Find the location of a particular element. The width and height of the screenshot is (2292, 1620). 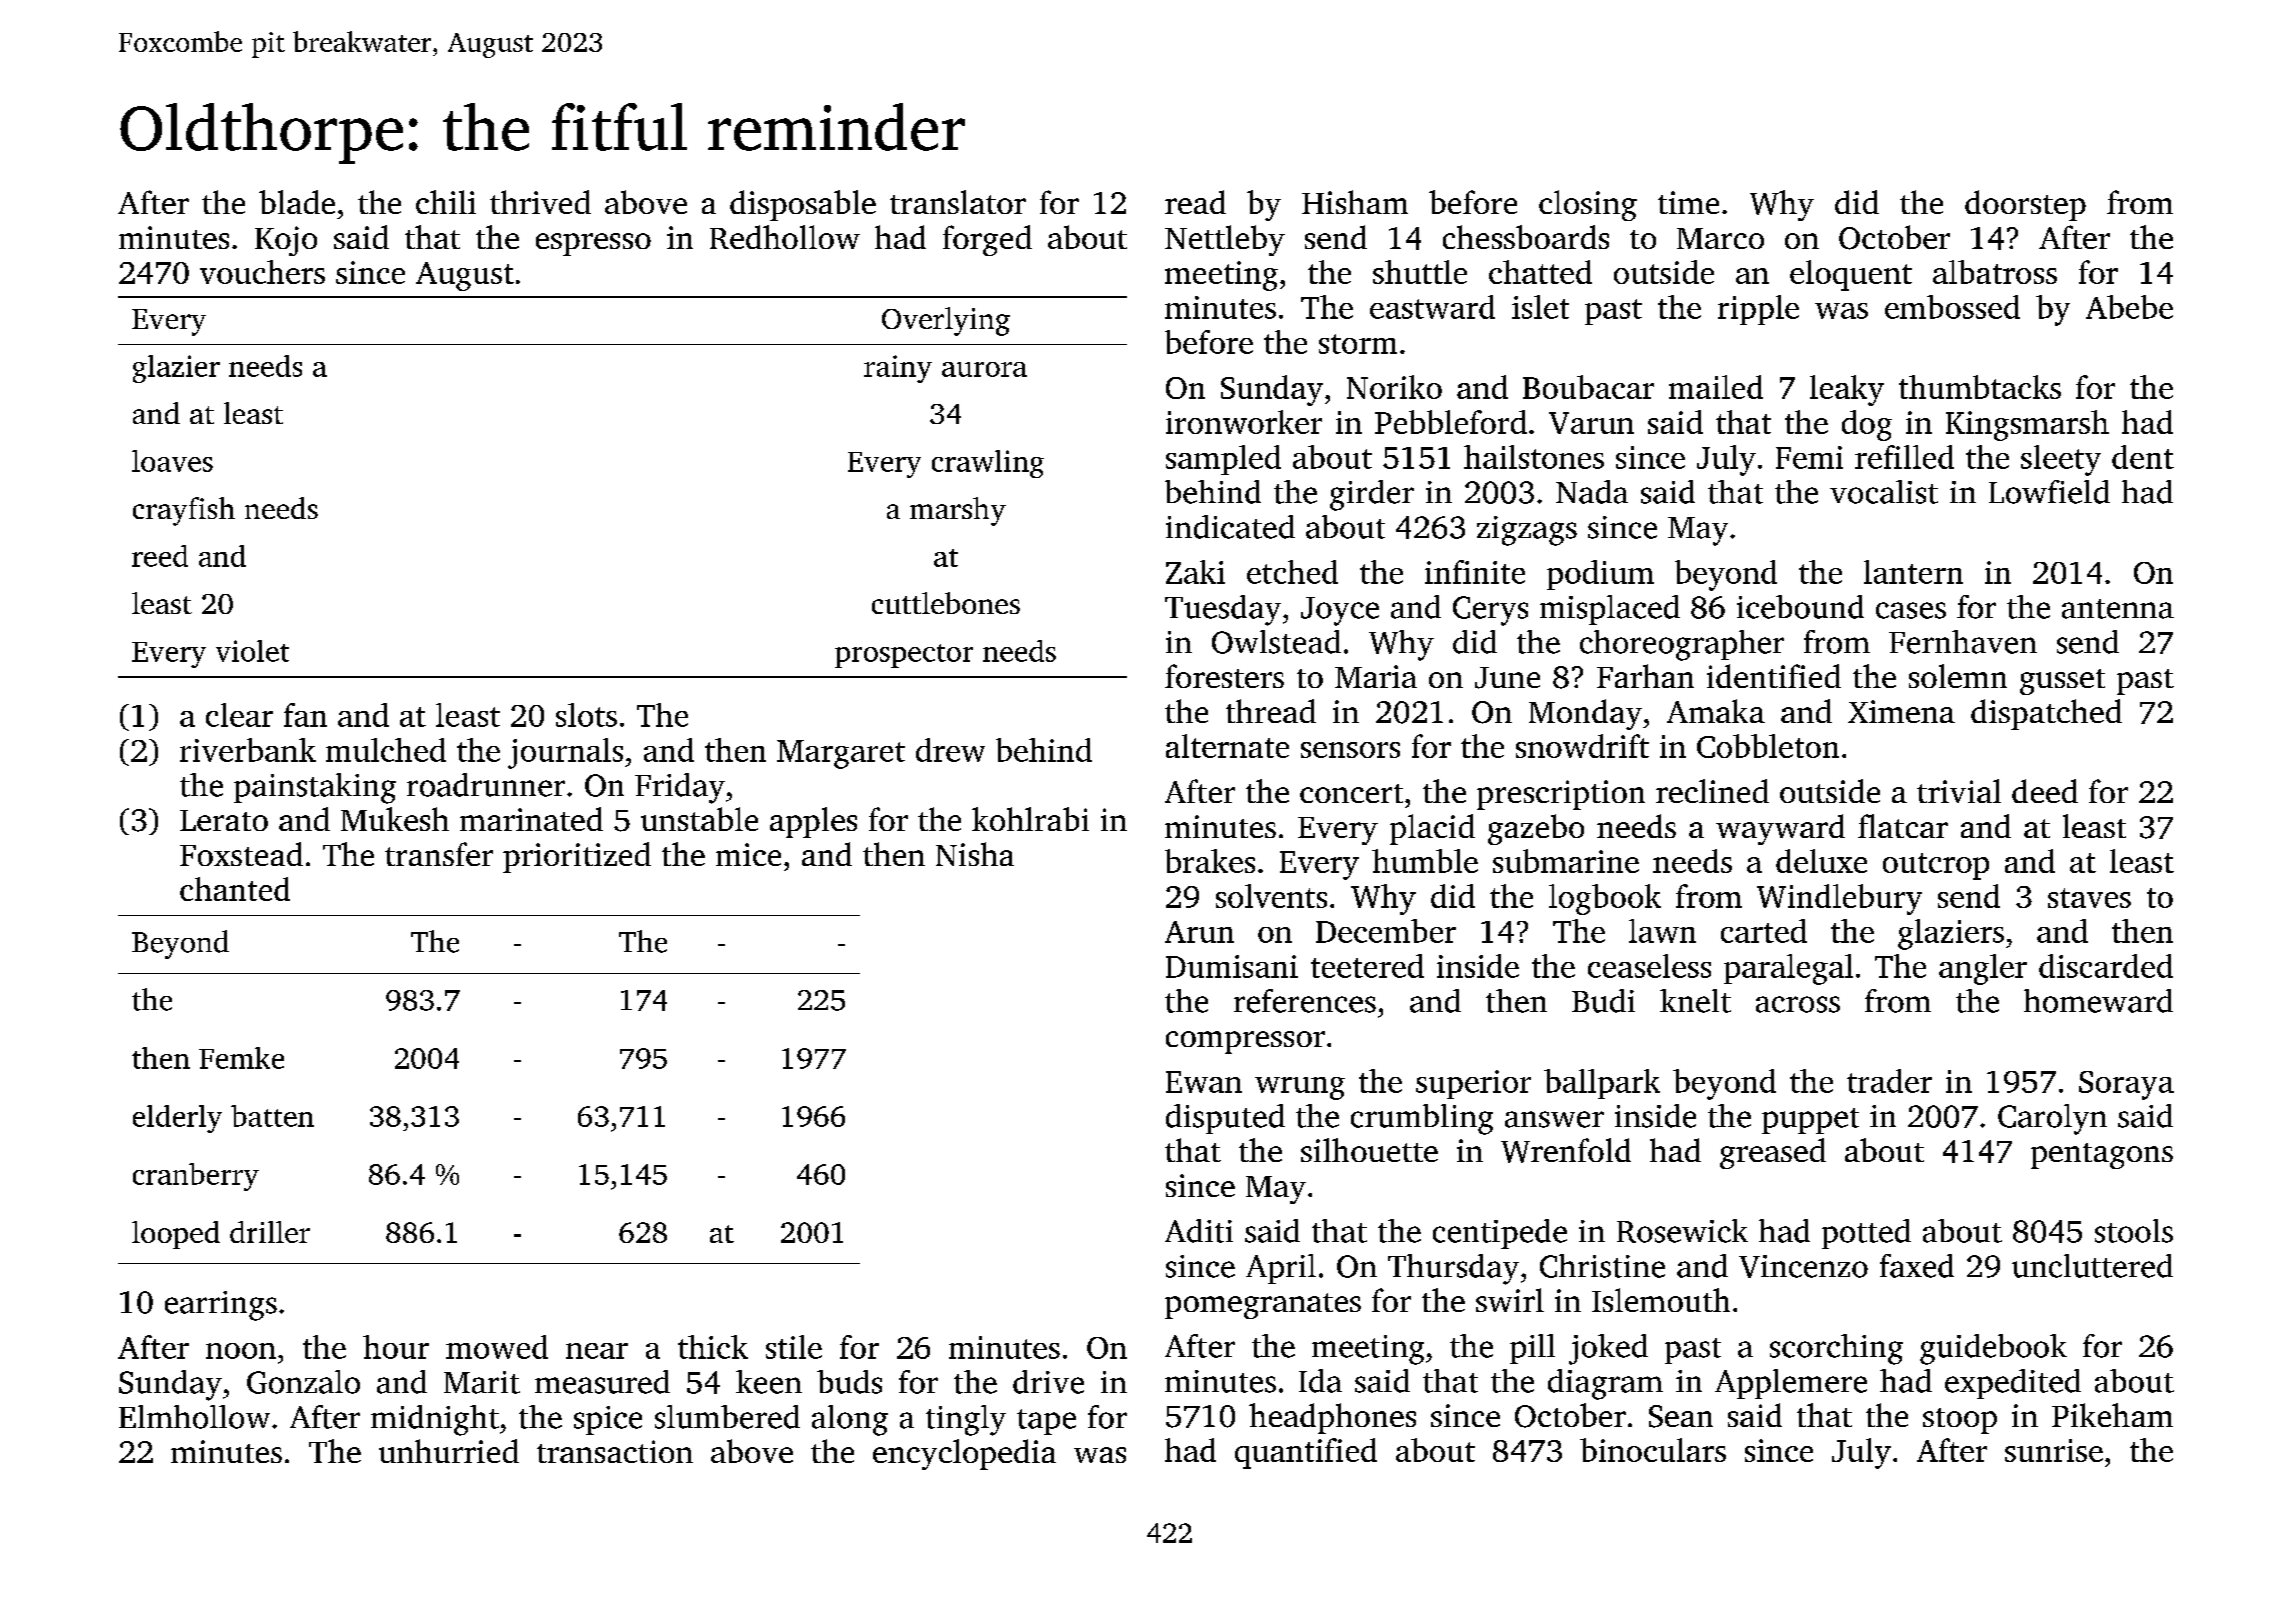

mowed is located at coordinates (497, 1347).
